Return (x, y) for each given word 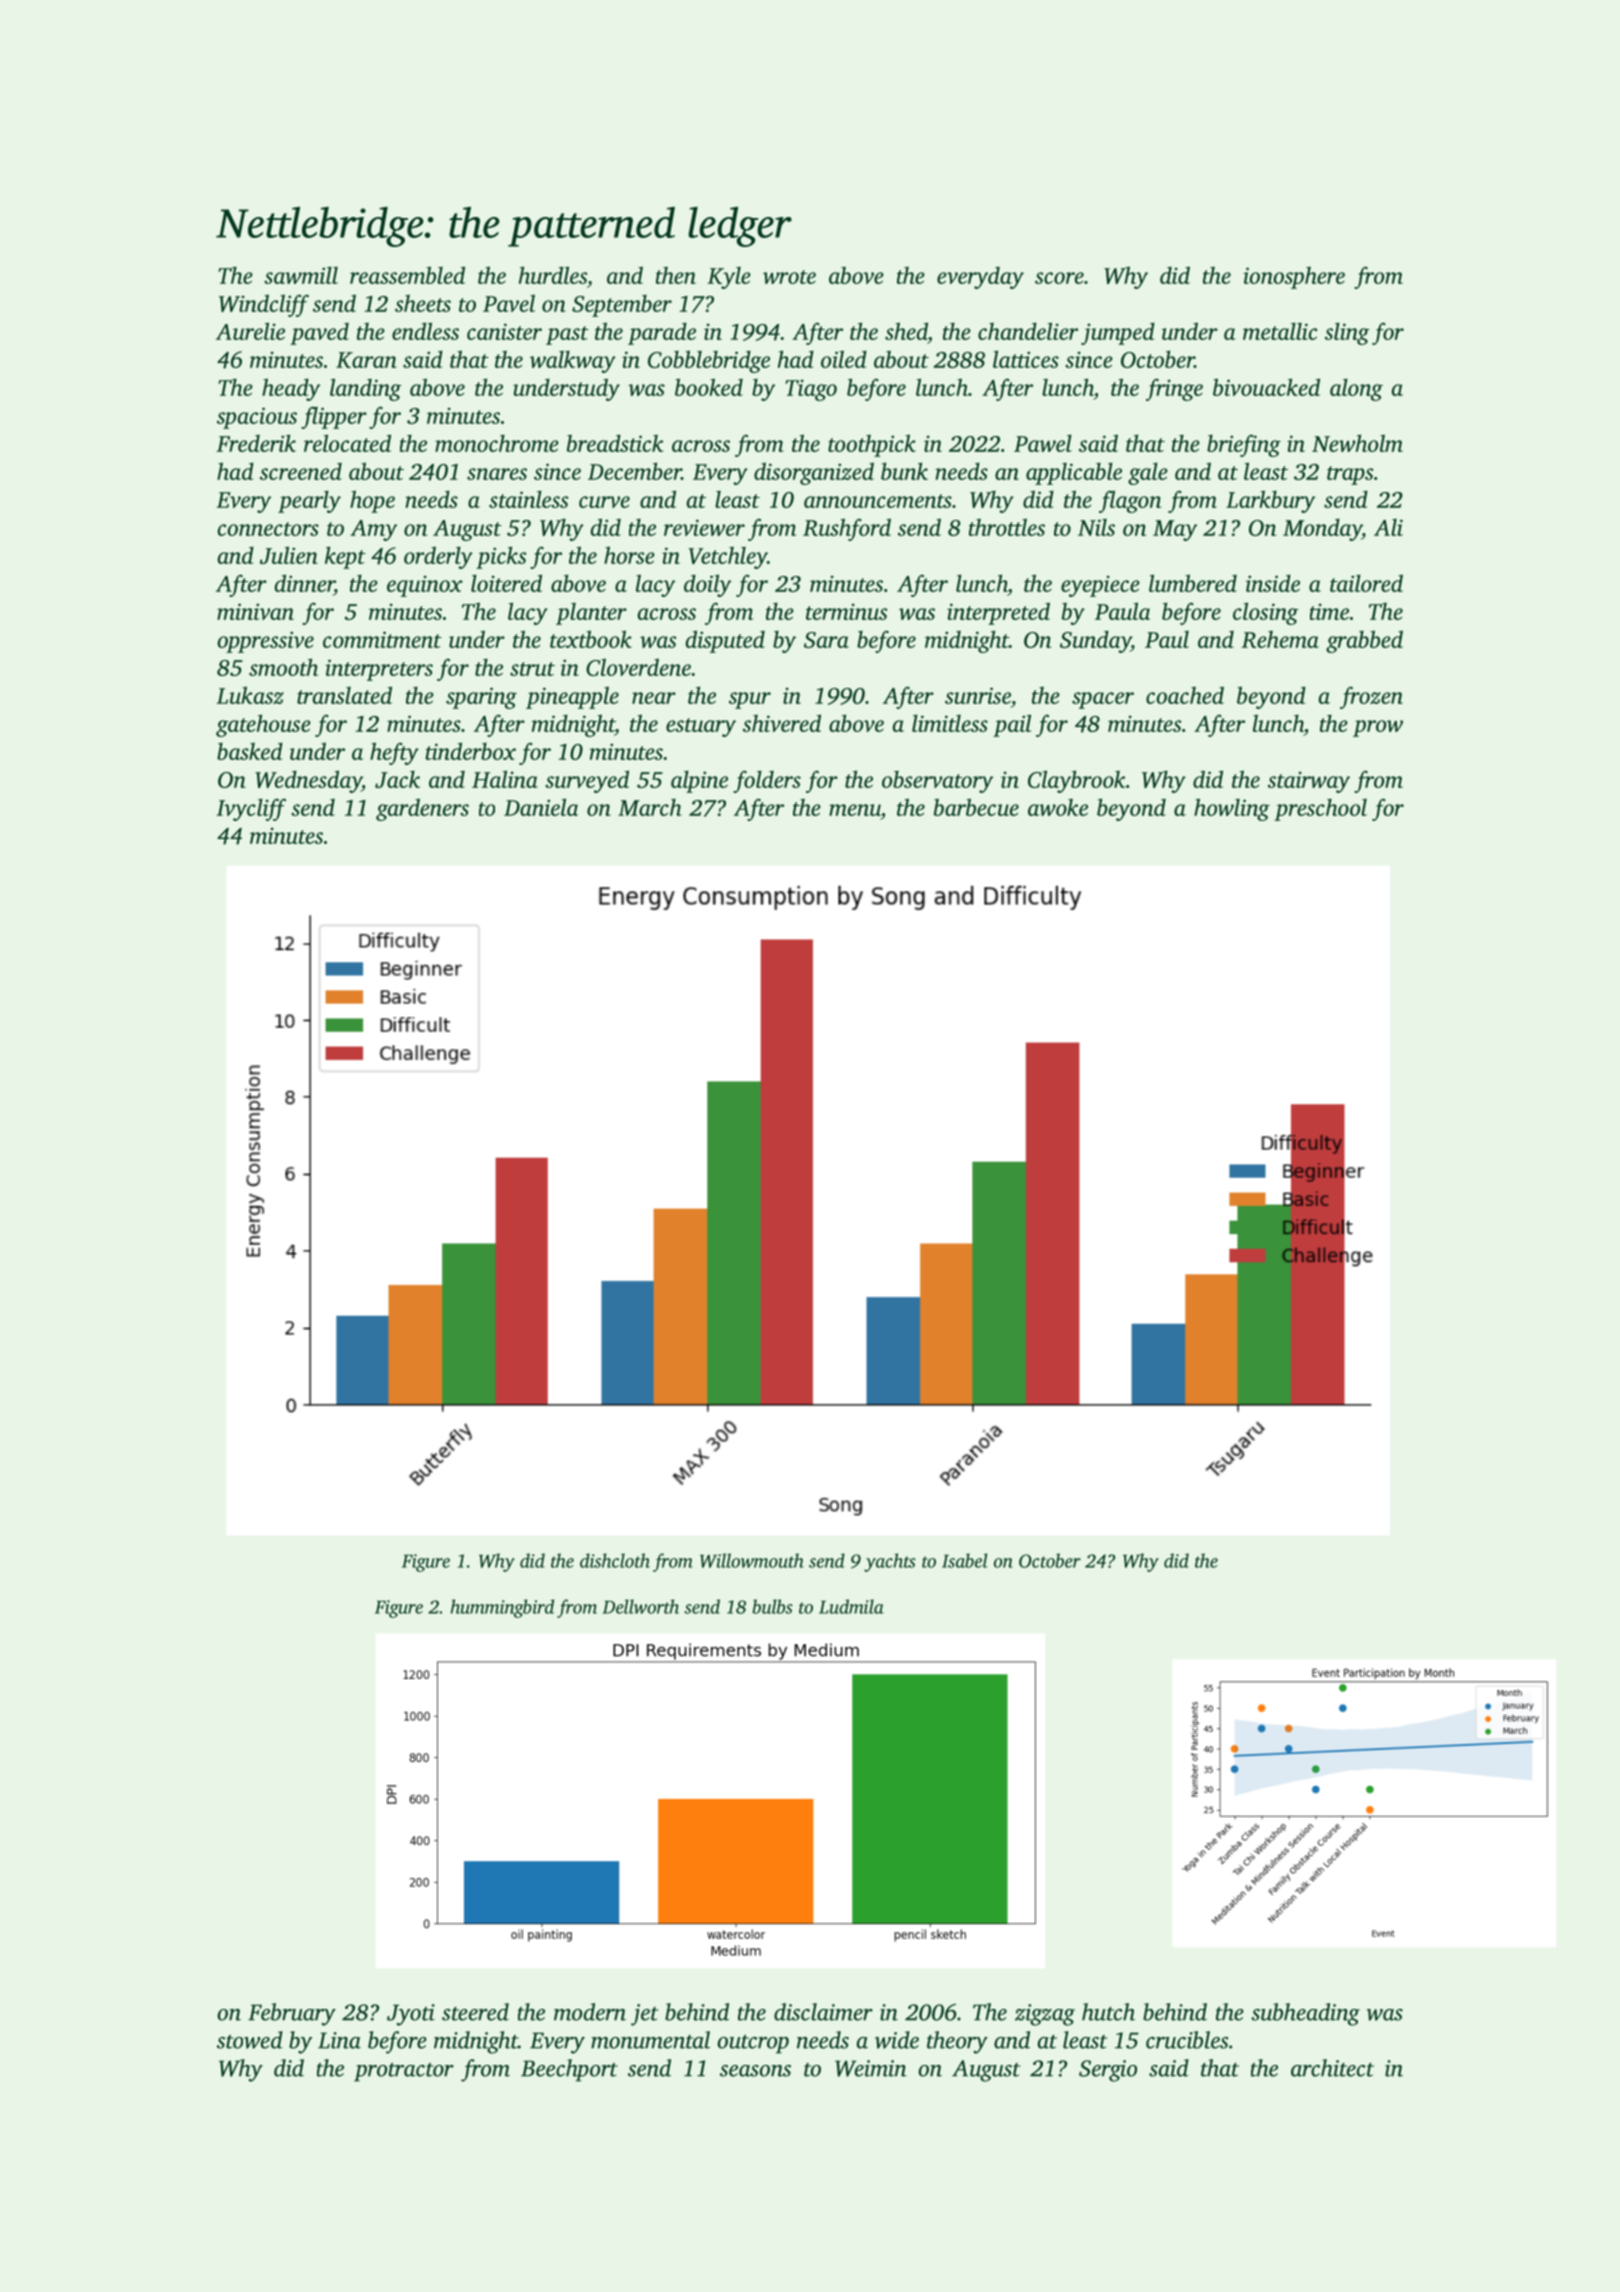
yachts (890, 1562)
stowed (250, 2040)
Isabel (965, 1560)
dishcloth (615, 1560)
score (1059, 278)
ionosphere (1294, 278)
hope (372, 501)
